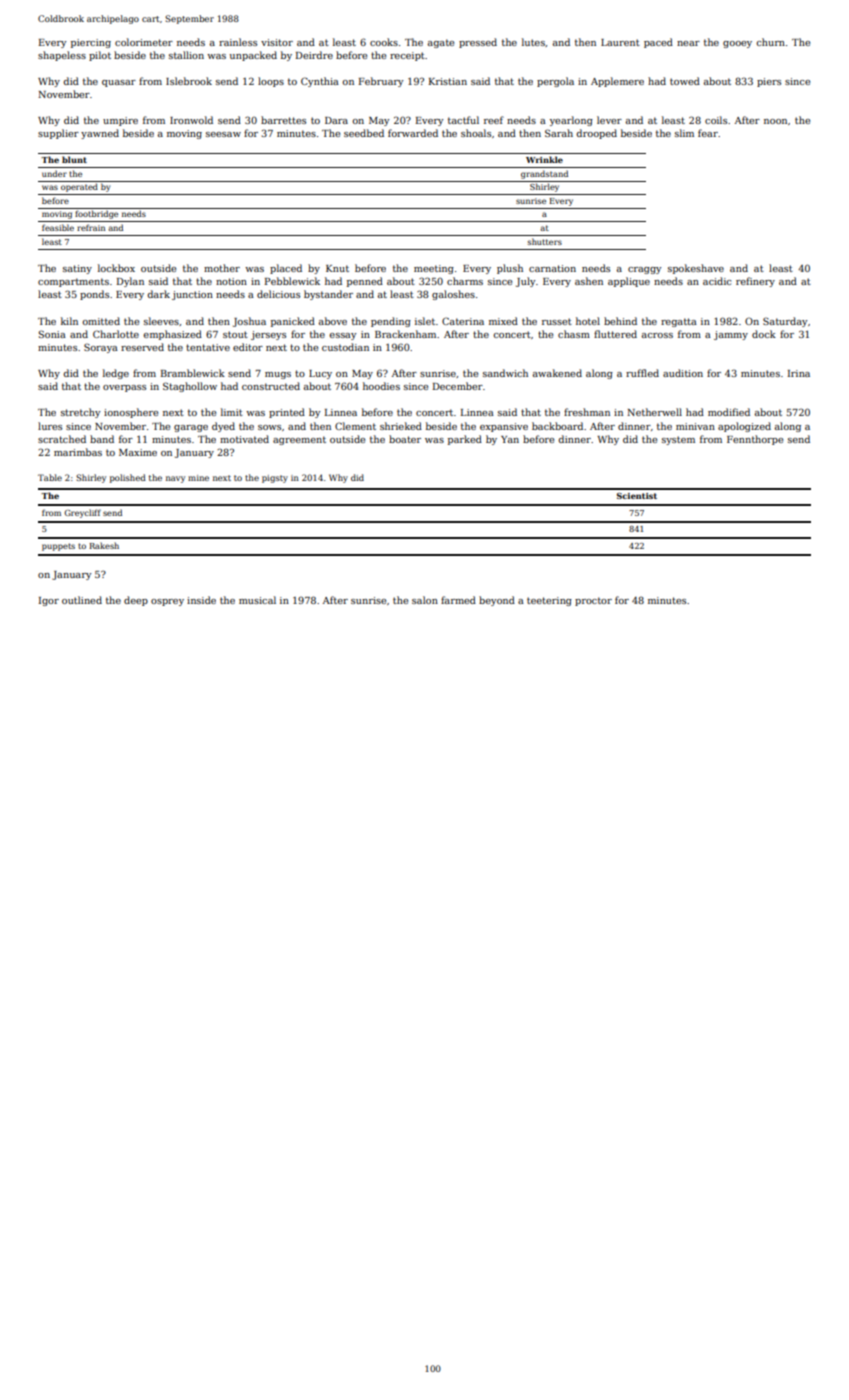  Describe the element at coordinates (441, 43) in the page. I see `agate` at that location.
